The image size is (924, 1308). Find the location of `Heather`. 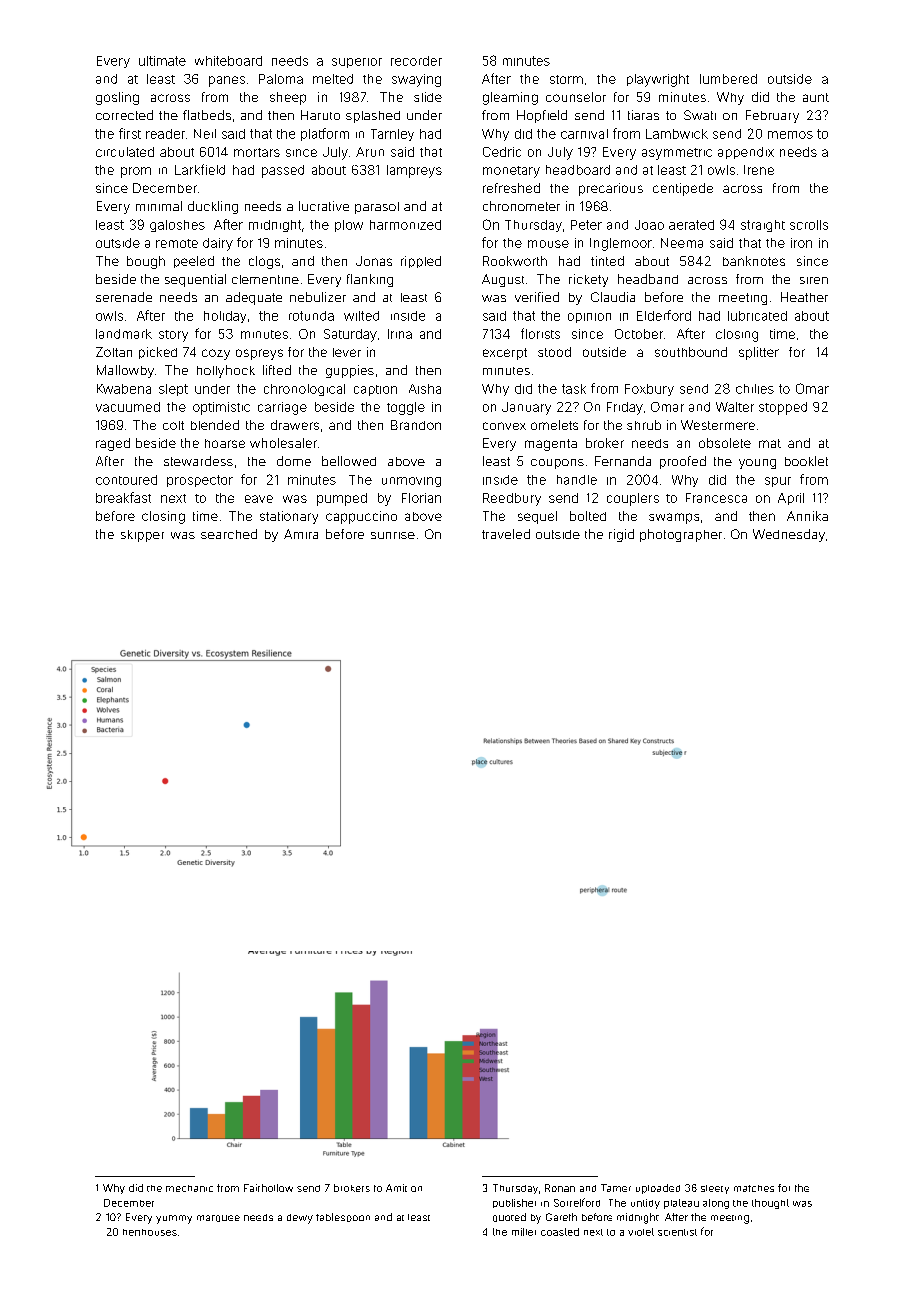

Heather is located at coordinates (804, 297).
